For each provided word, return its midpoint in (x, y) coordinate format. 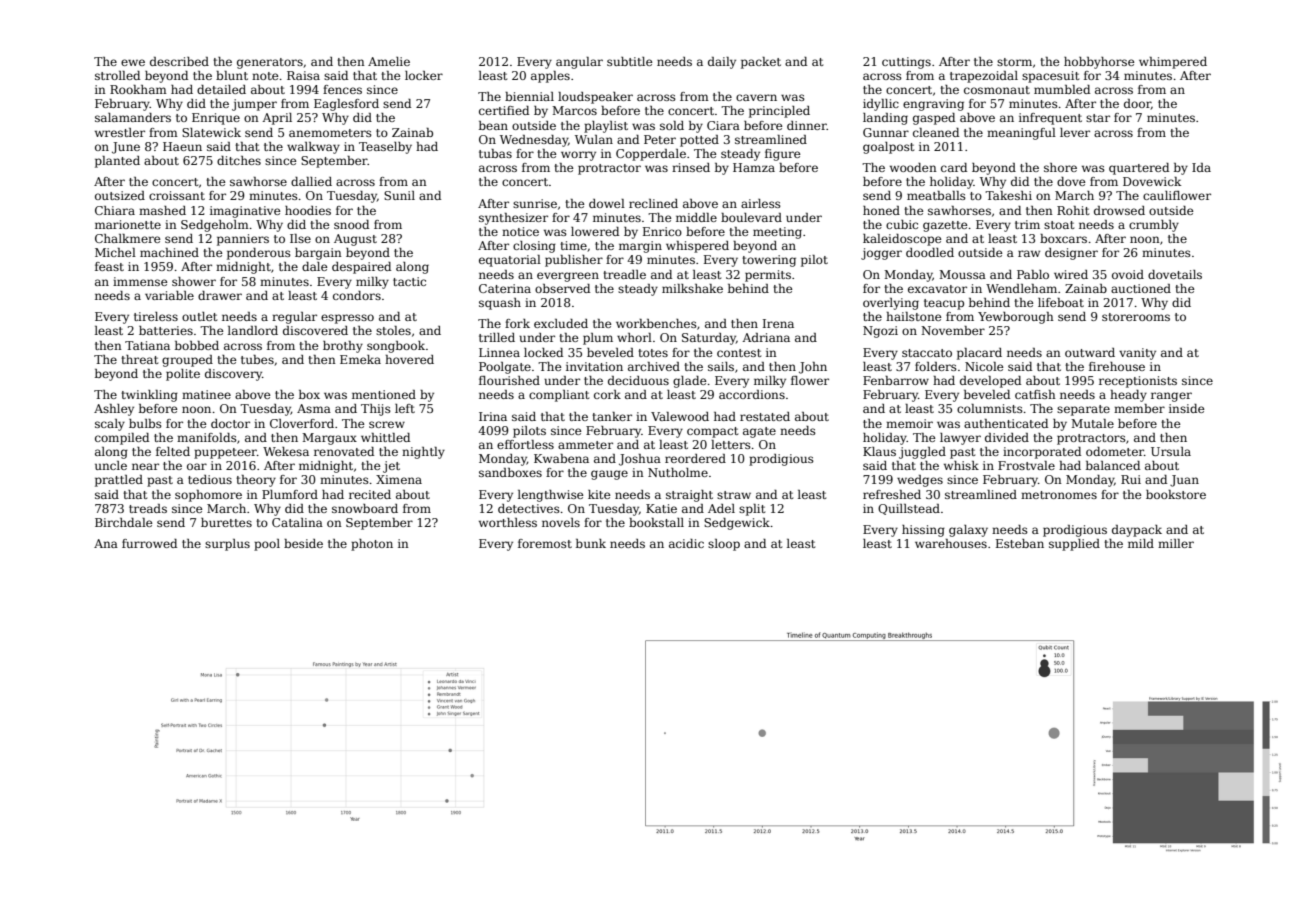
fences (342, 89)
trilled (497, 337)
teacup (944, 304)
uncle (111, 465)
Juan (1184, 481)
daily (722, 63)
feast (109, 266)
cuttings (906, 63)
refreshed (892, 494)
